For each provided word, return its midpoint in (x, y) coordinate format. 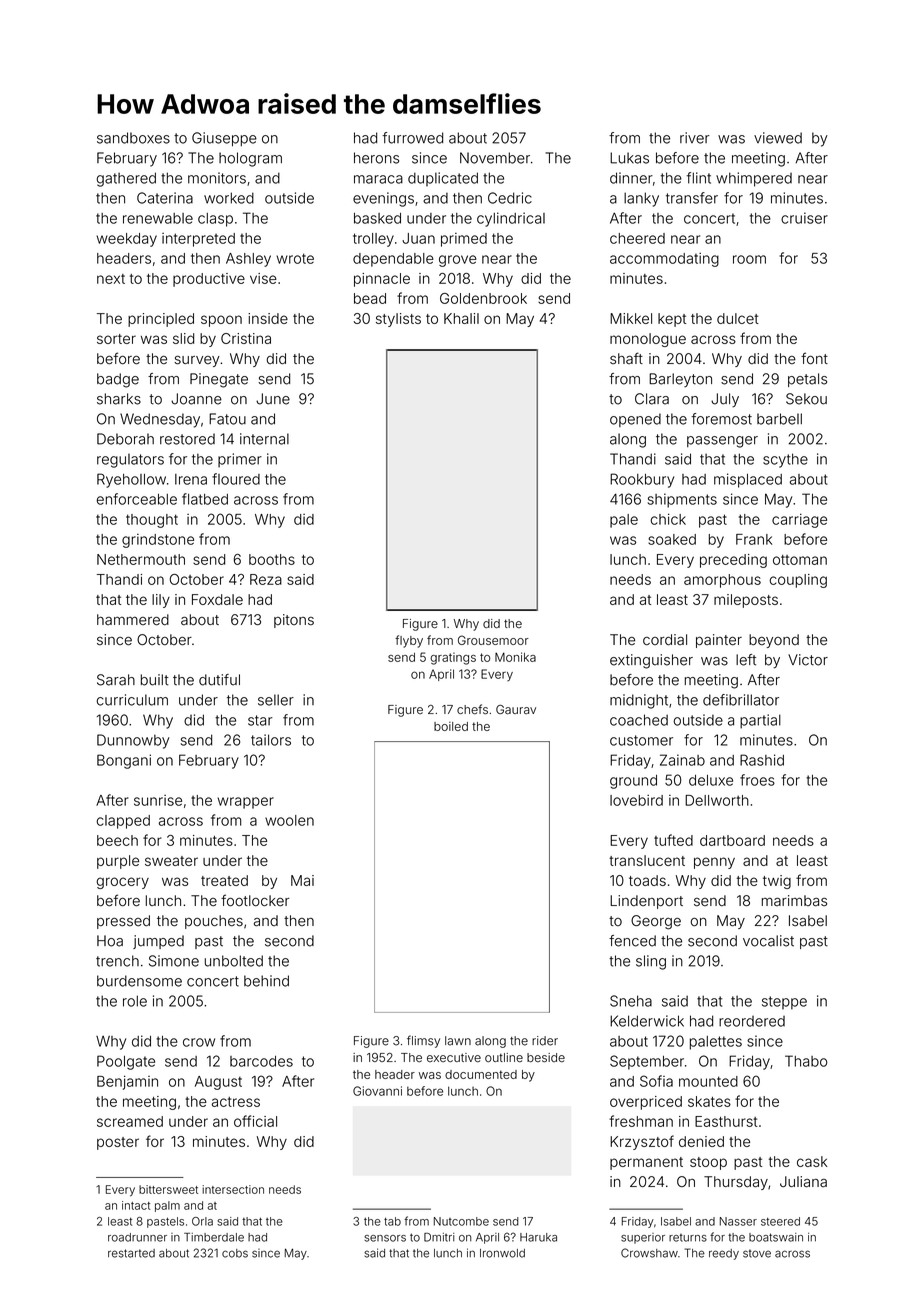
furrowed (412, 138)
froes (757, 780)
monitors (217, 178)
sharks (119, 399)
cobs (235, 1253)
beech (117, 840)
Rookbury (642, 480)
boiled (451, 726)
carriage (799, 521)
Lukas (629, 158)
